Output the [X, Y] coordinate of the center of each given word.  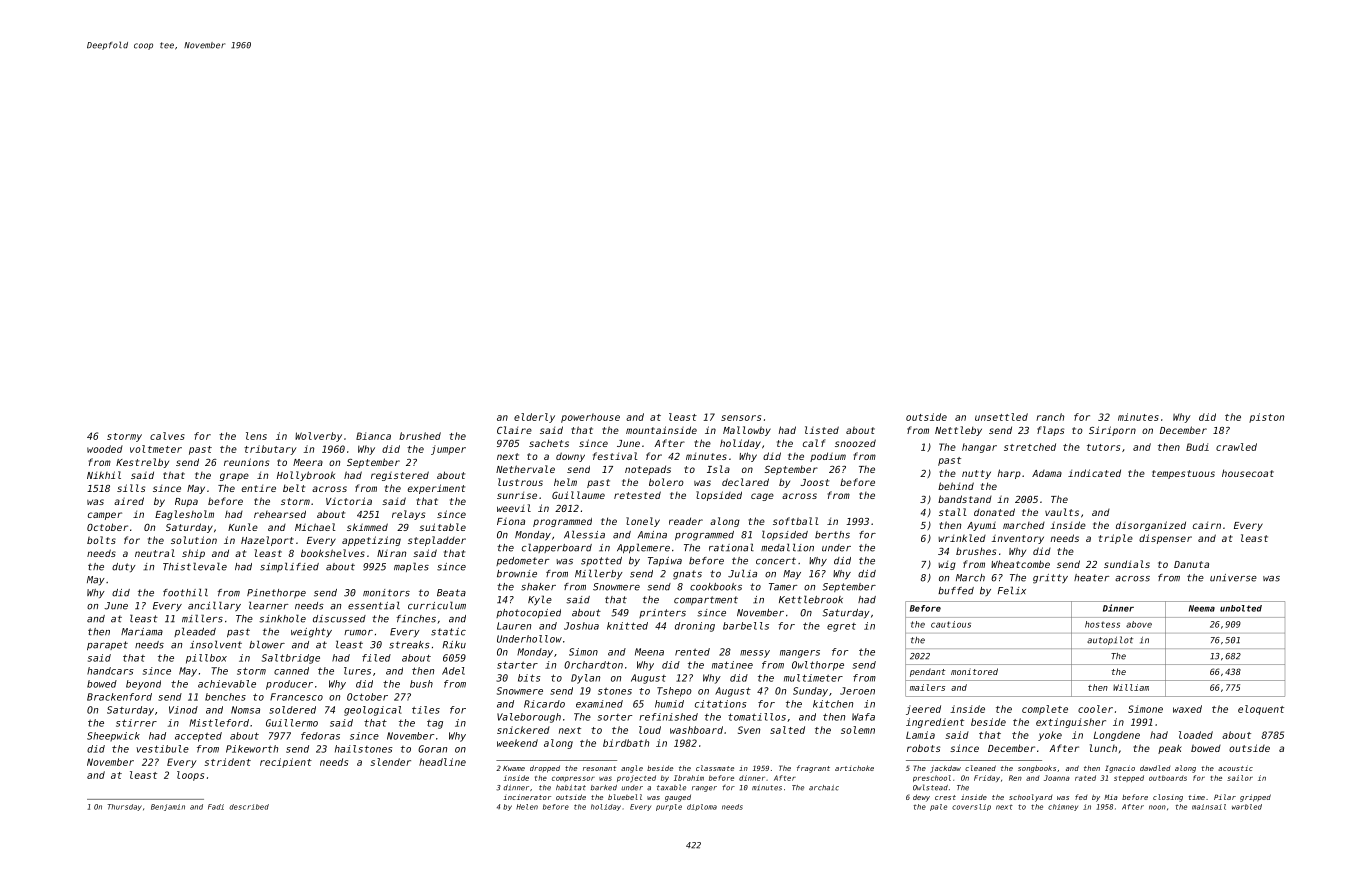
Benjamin [168, 807]
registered [400, 476]
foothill [185, 592]
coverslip [971, 807]
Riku [454, 645]
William [1131, 687]
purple [669, 807]
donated [994, 512]
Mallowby [747, 431]
